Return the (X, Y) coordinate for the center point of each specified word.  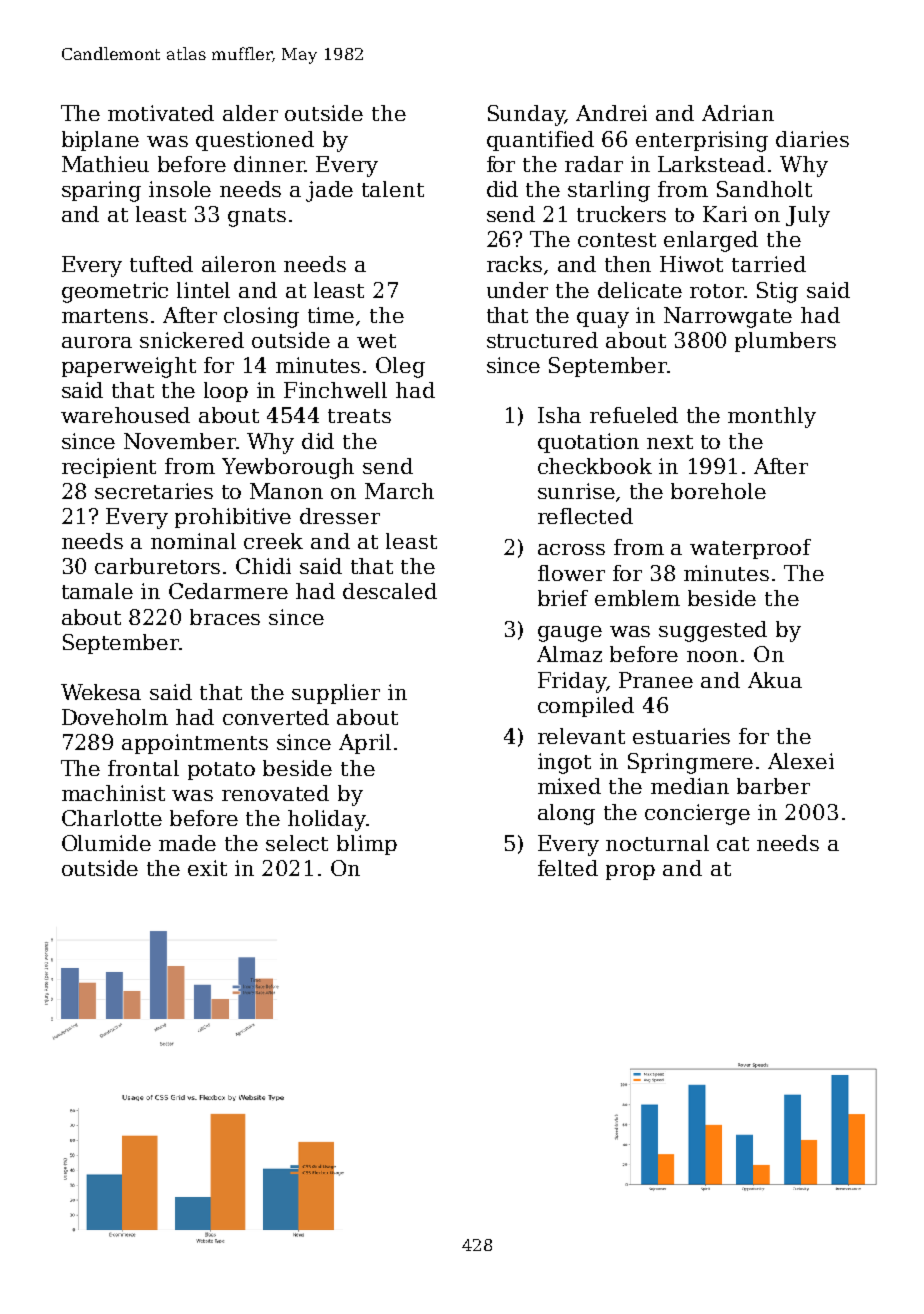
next (670, 442)
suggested (713, 631)
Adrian (738, 113)
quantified (540, 141)
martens (105, 316)
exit (207, 868)
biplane (100, 141)
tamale (97, 591)
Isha (559, 415)
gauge (570, 634)
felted (568, 868)
